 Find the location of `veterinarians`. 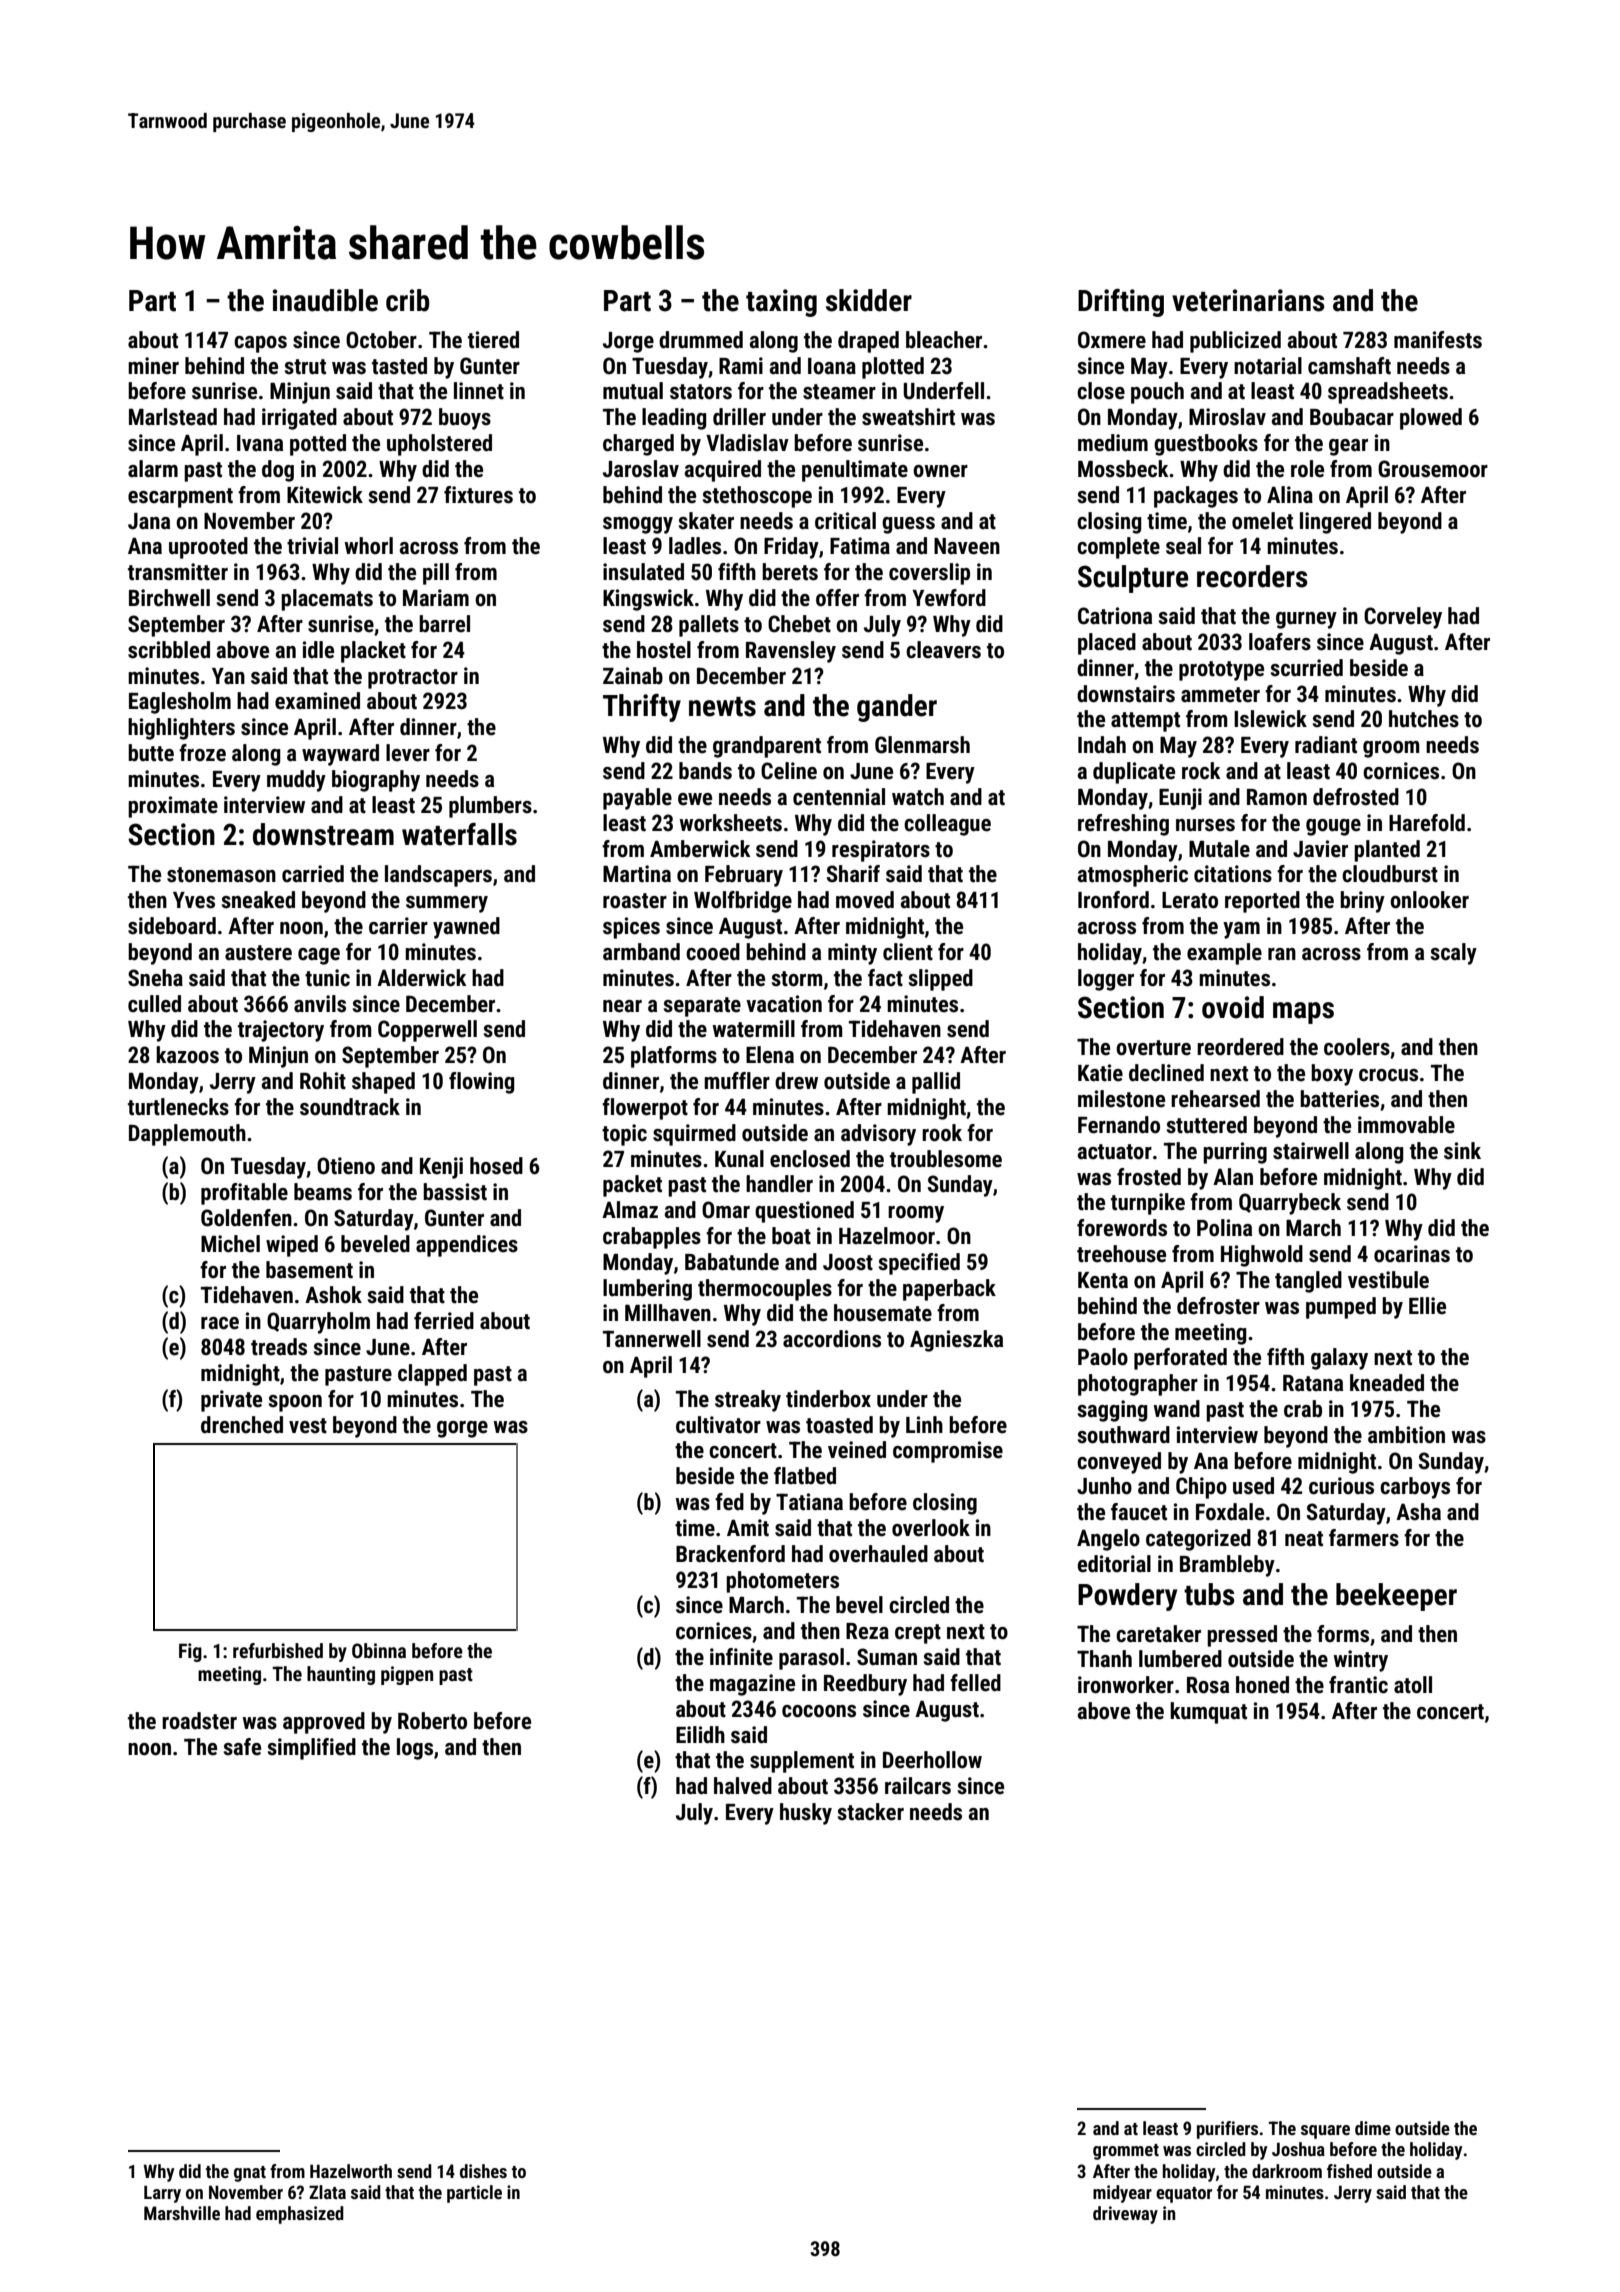

veterinarians is located at coordinates (1248, 300).
